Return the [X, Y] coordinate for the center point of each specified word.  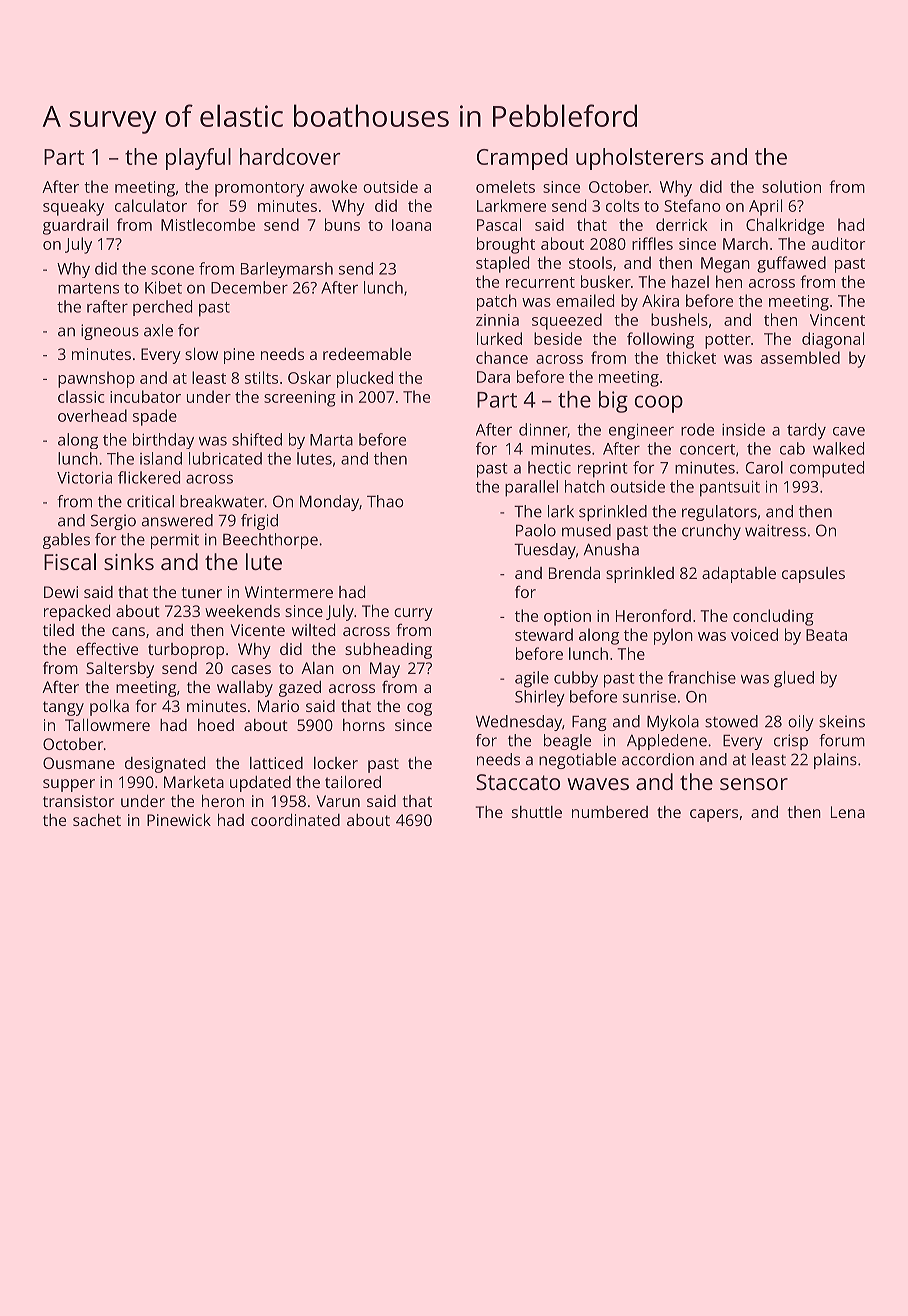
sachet [97, 820]
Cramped [522, 159]
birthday [163, 441]
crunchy [711, 532]
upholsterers [640, 159]
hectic [549, 467]
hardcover [290, 156]
